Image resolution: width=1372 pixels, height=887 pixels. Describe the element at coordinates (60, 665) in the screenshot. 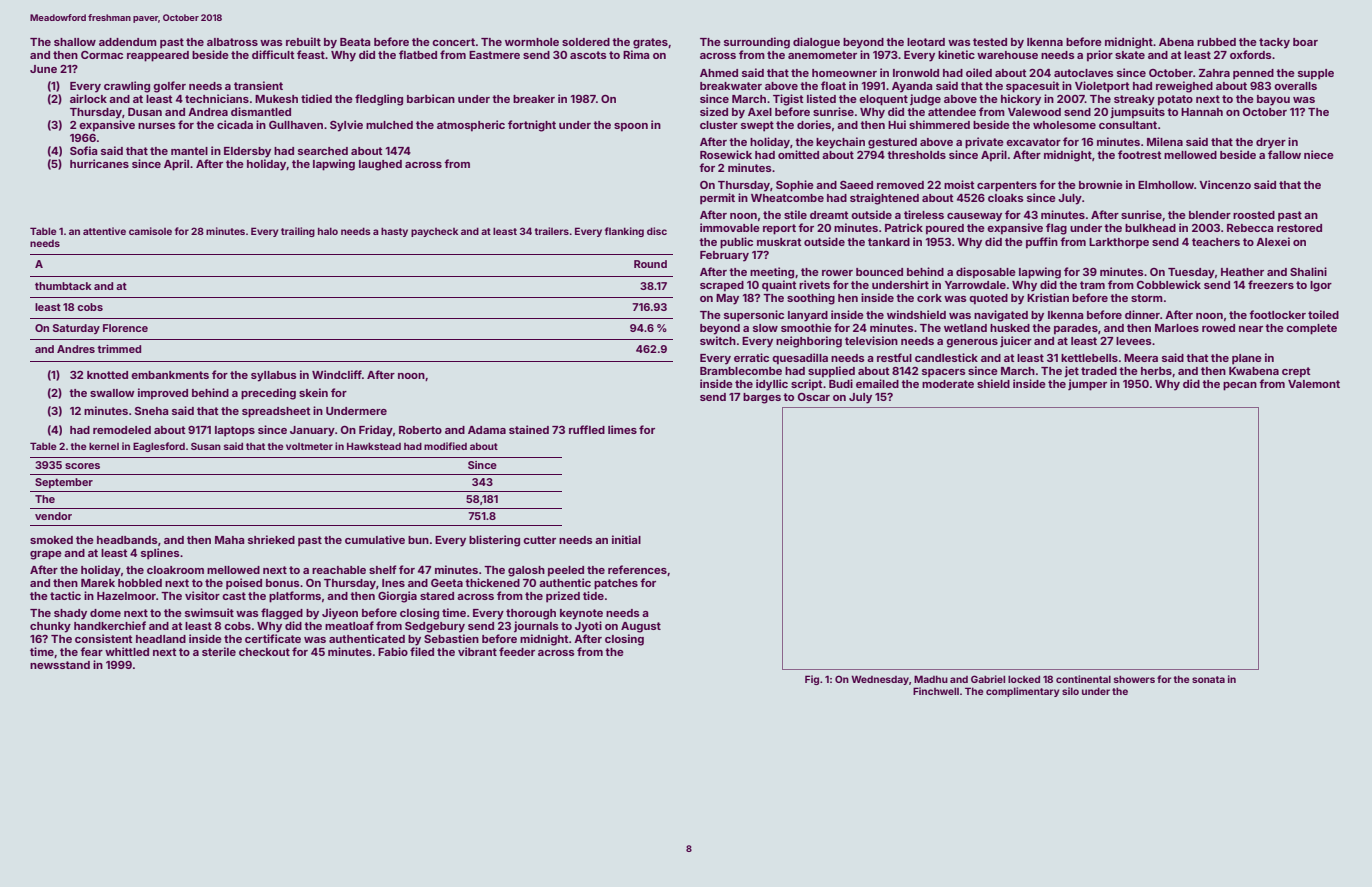

I see `newsstand` at that location.
